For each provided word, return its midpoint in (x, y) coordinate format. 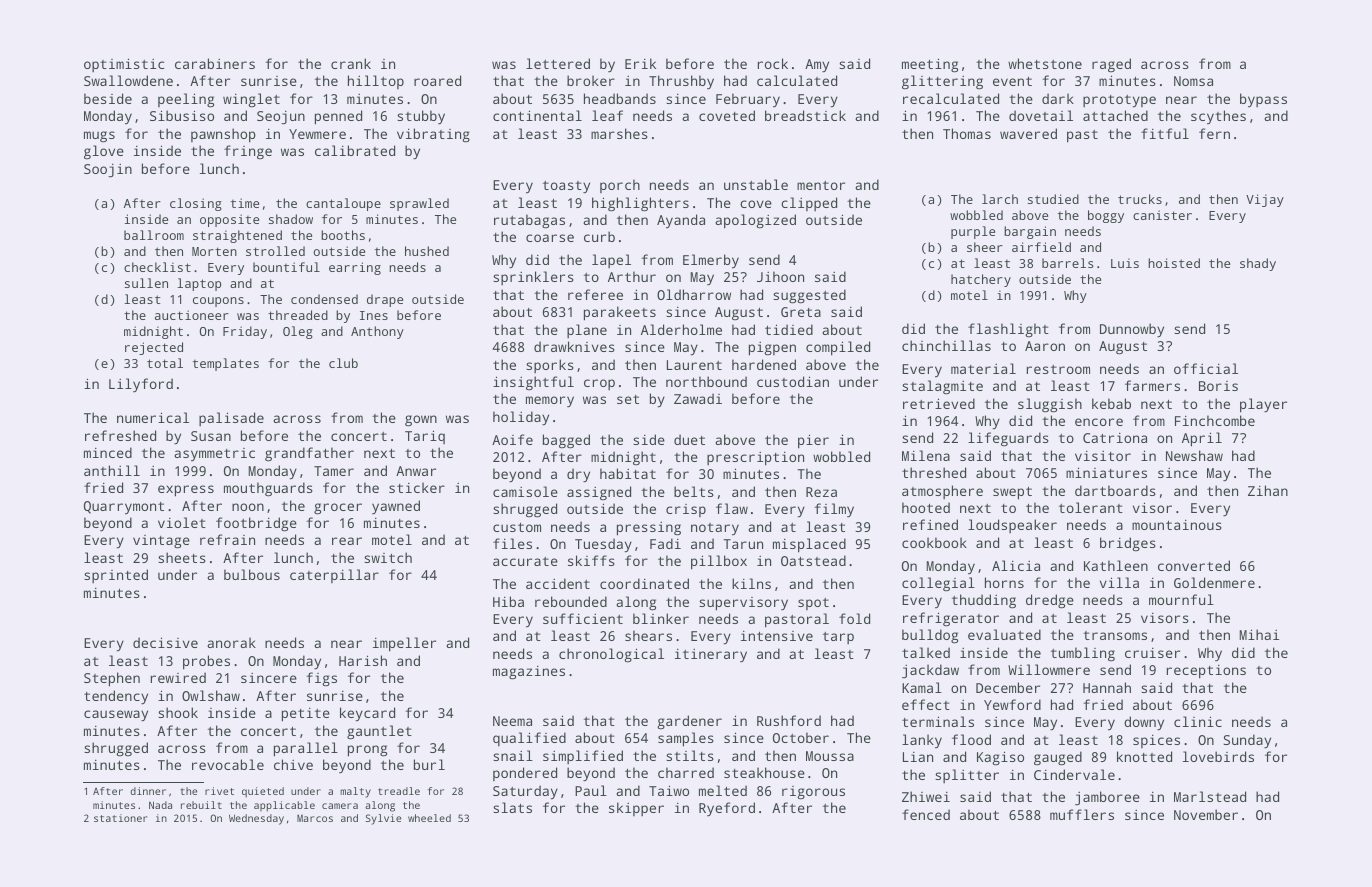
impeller (404, 644)
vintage (161, 542)
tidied (789, 329)
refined (930, 524)
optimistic (124, 65)
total (165, 363)
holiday (521, 418)
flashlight (1008, 330)
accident (558, 583)
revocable (228, 764)
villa (1119, 582)
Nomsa (1193, 81)
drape (385, 300)
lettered (558, 63)
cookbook (934, 542)
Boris (1218, 386)
